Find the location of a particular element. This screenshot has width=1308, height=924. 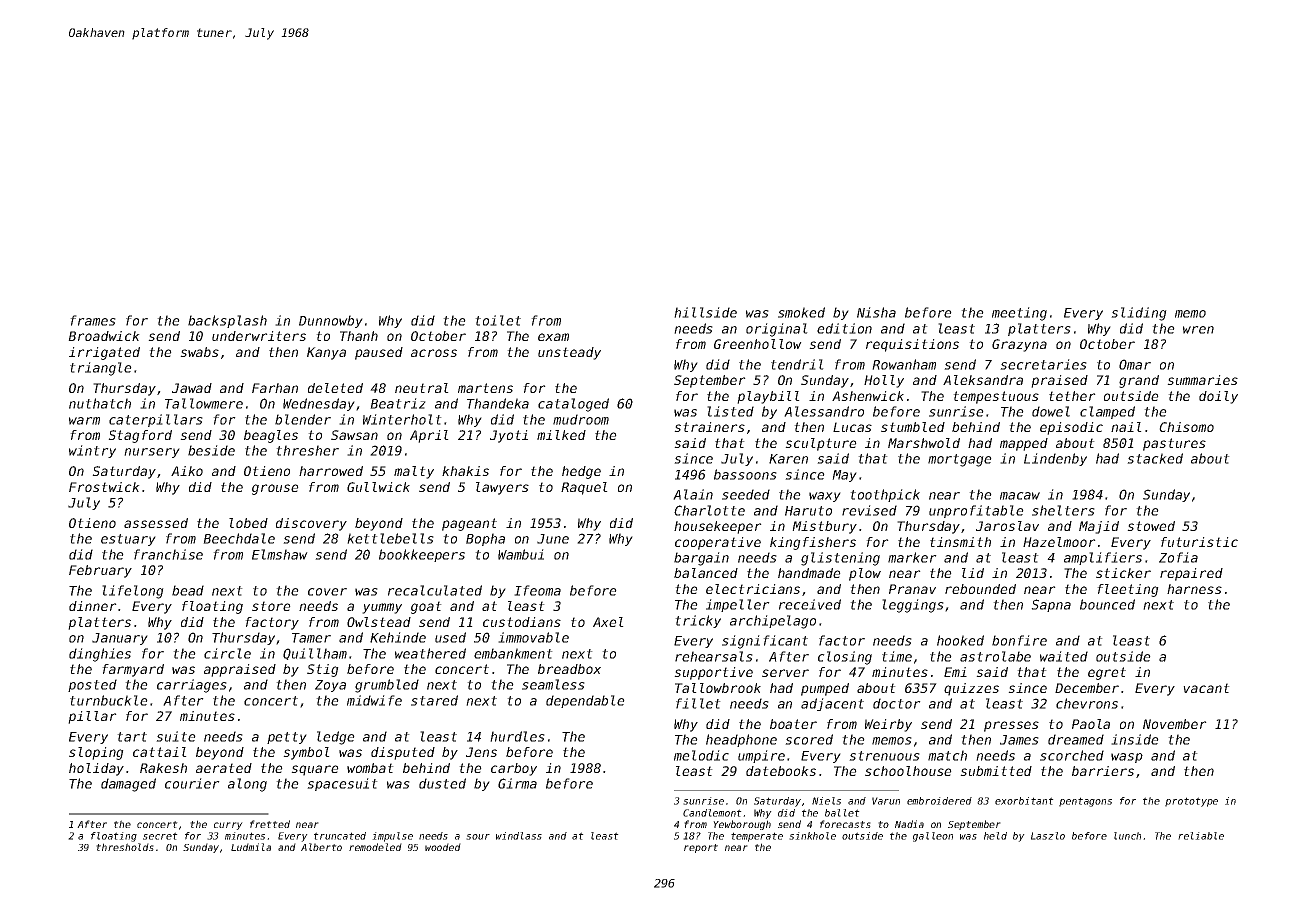

frames is located at coordinates (93, 320).
